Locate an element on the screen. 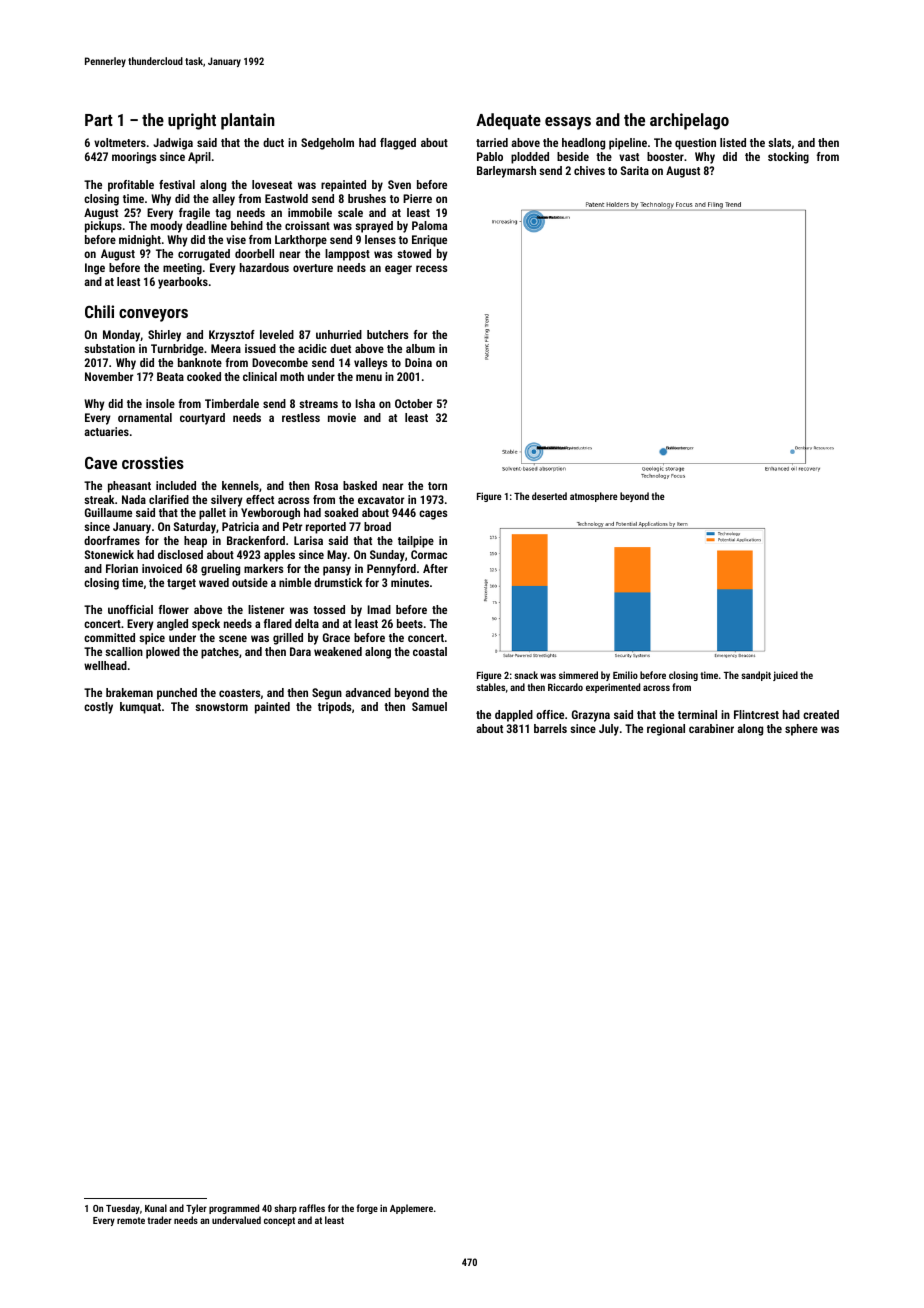 The height and width of the screenshot is (1308, 924). Eastwold is located at coordinates (286, 198).
